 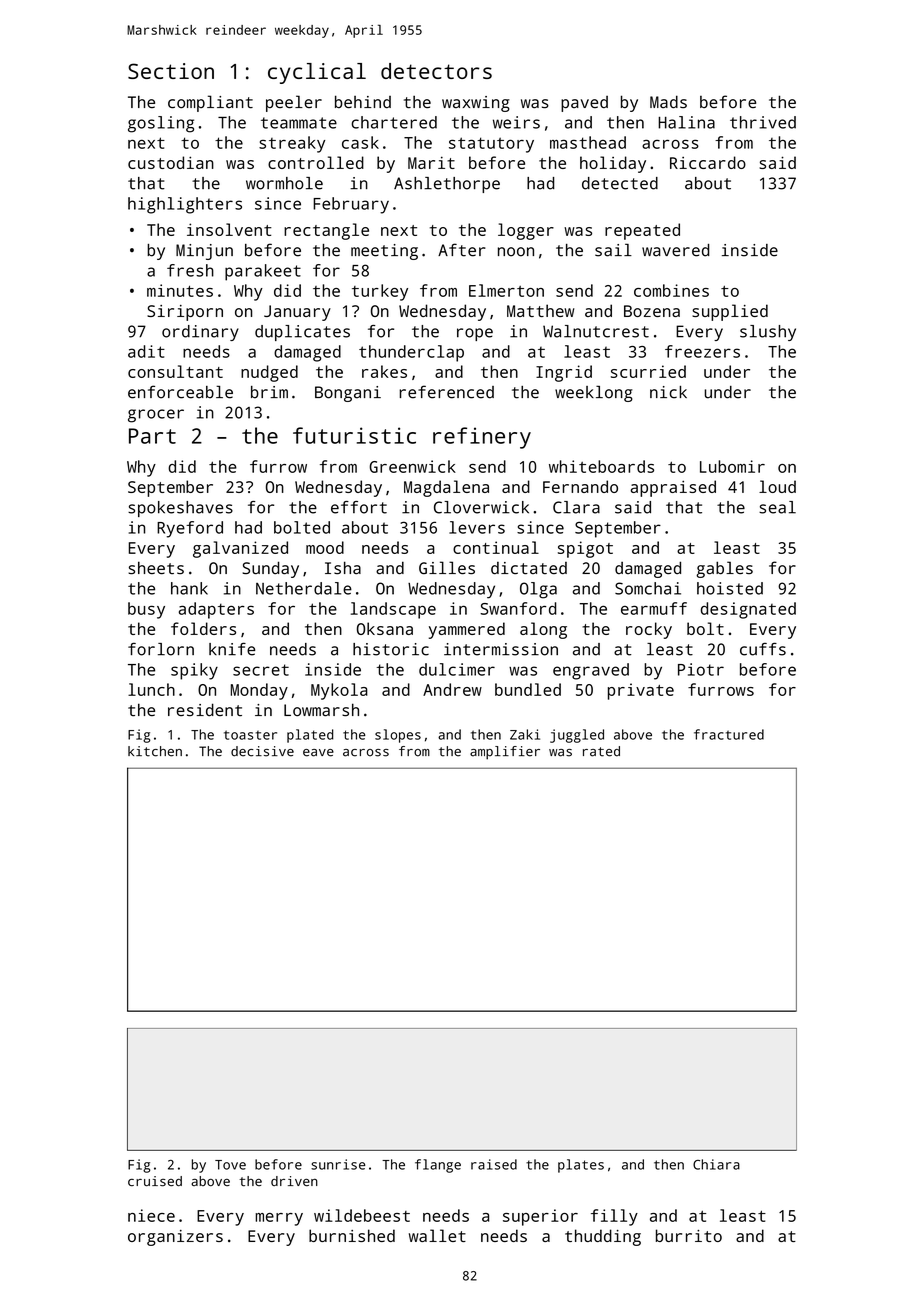 What do you see at coordinates (338, 1164) in the page?
I see `sunrise` at bounding box center [338, 1164].
